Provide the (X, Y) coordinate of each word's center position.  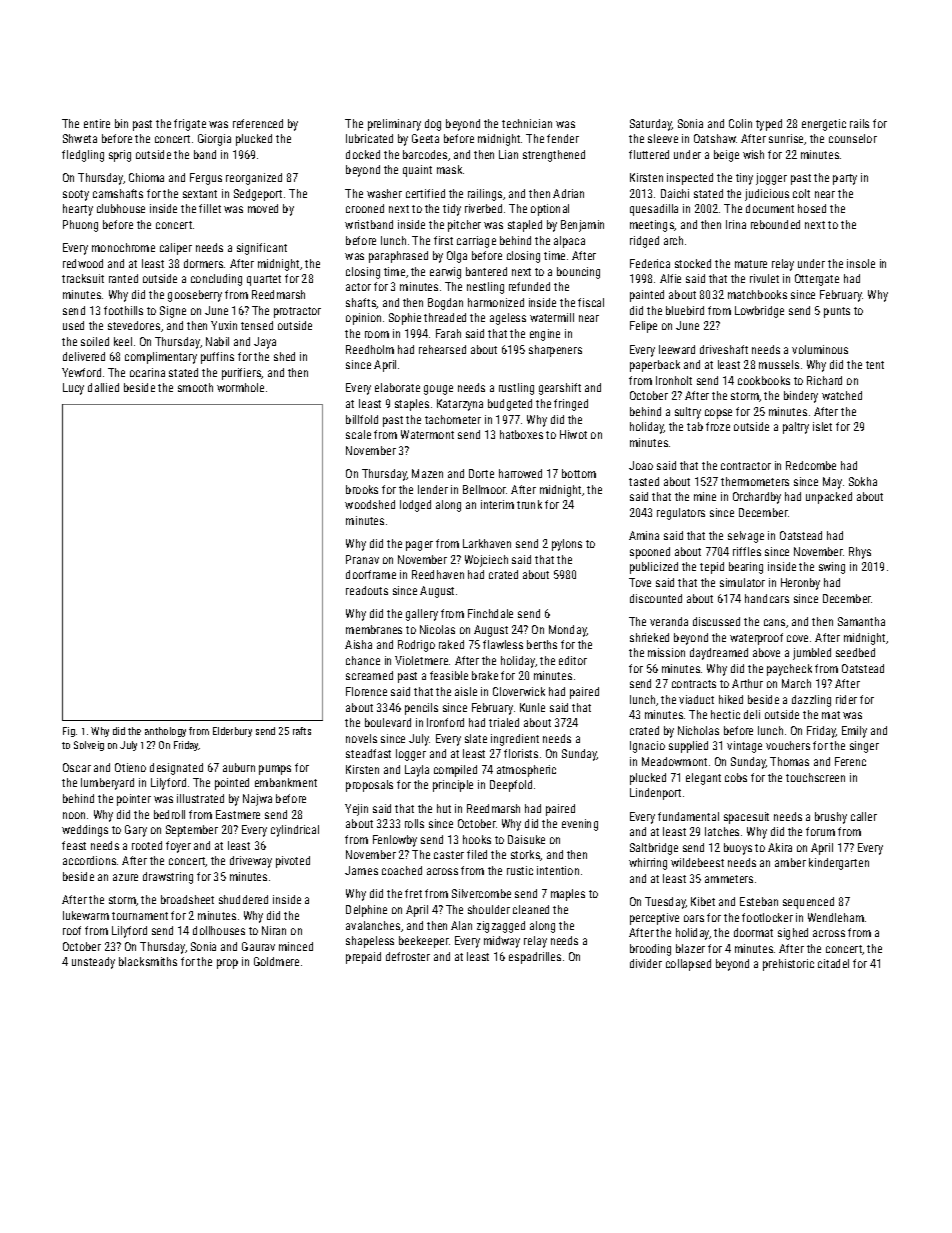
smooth (195, 387)
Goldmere (276, 961)
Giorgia (214, 140)
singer (864, 747)
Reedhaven (438, 574)
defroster (408, 956)
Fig (69, 732)
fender (563, 138)
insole (861, 263)
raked (451, 644)
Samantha (861, 621)
